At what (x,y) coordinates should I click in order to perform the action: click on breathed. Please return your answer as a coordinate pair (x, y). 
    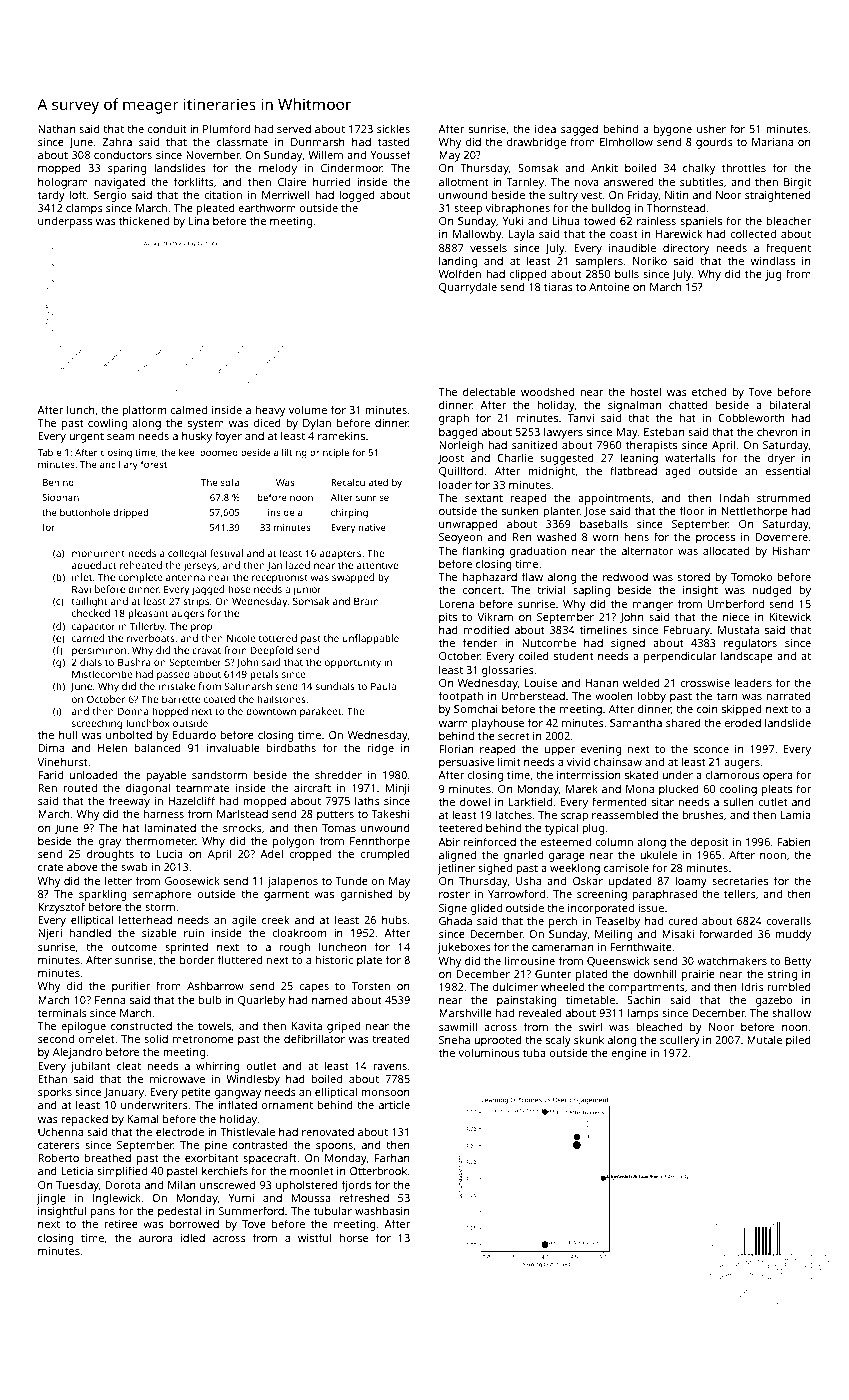
    Looking at the image, I should click on (108, 1157).
